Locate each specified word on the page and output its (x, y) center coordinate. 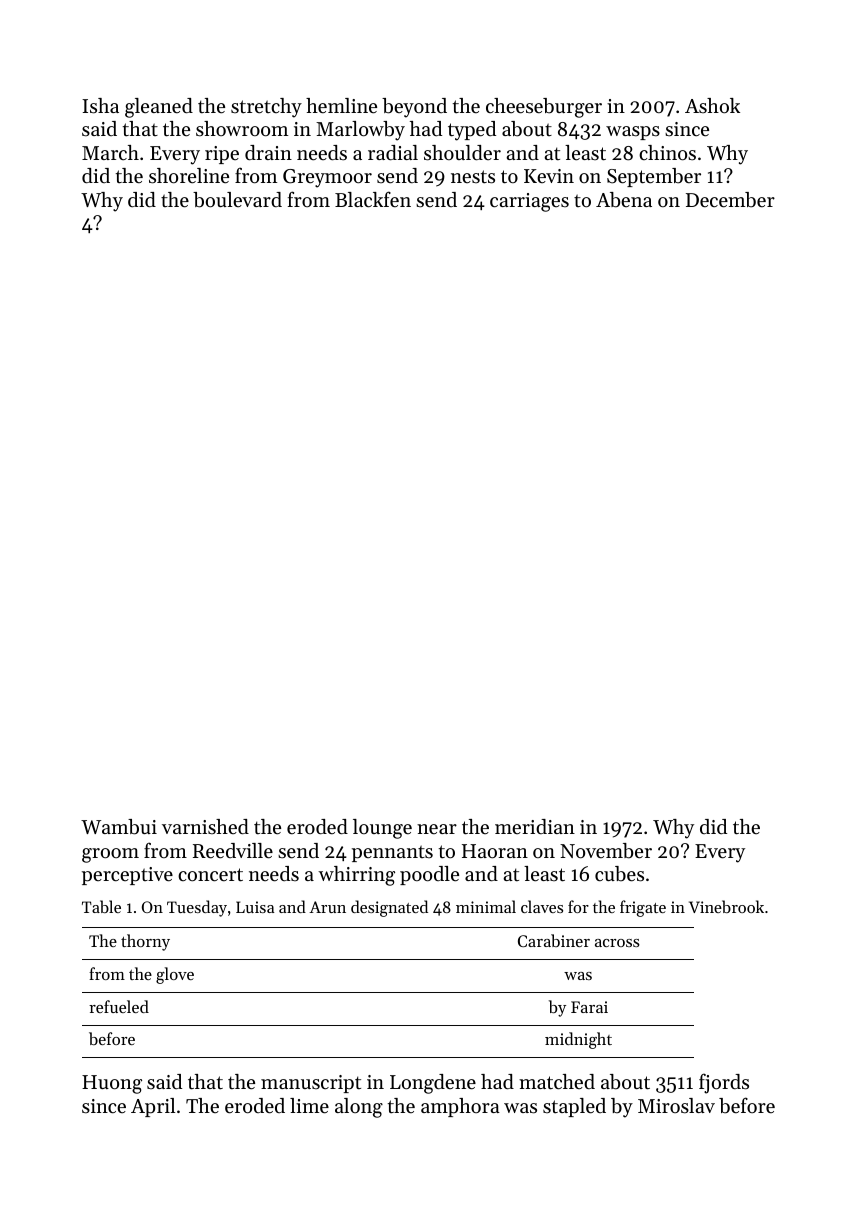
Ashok (712, 105)
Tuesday (197, 908)
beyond (414, 108)
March (110, 152)
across (617, 943)
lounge (382, 829)
